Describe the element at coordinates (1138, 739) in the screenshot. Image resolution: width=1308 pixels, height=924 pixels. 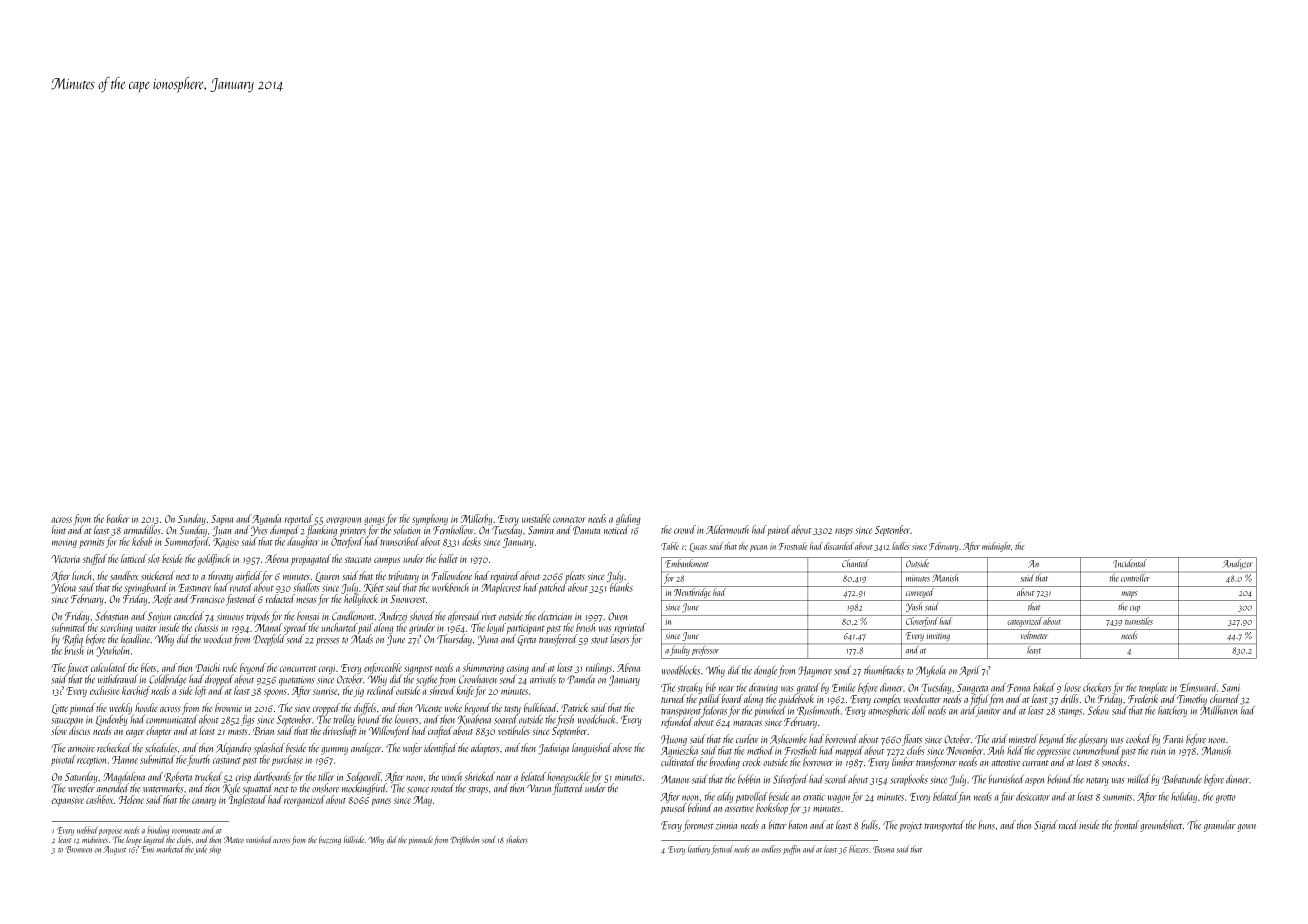
I see `cooked` at that location.
